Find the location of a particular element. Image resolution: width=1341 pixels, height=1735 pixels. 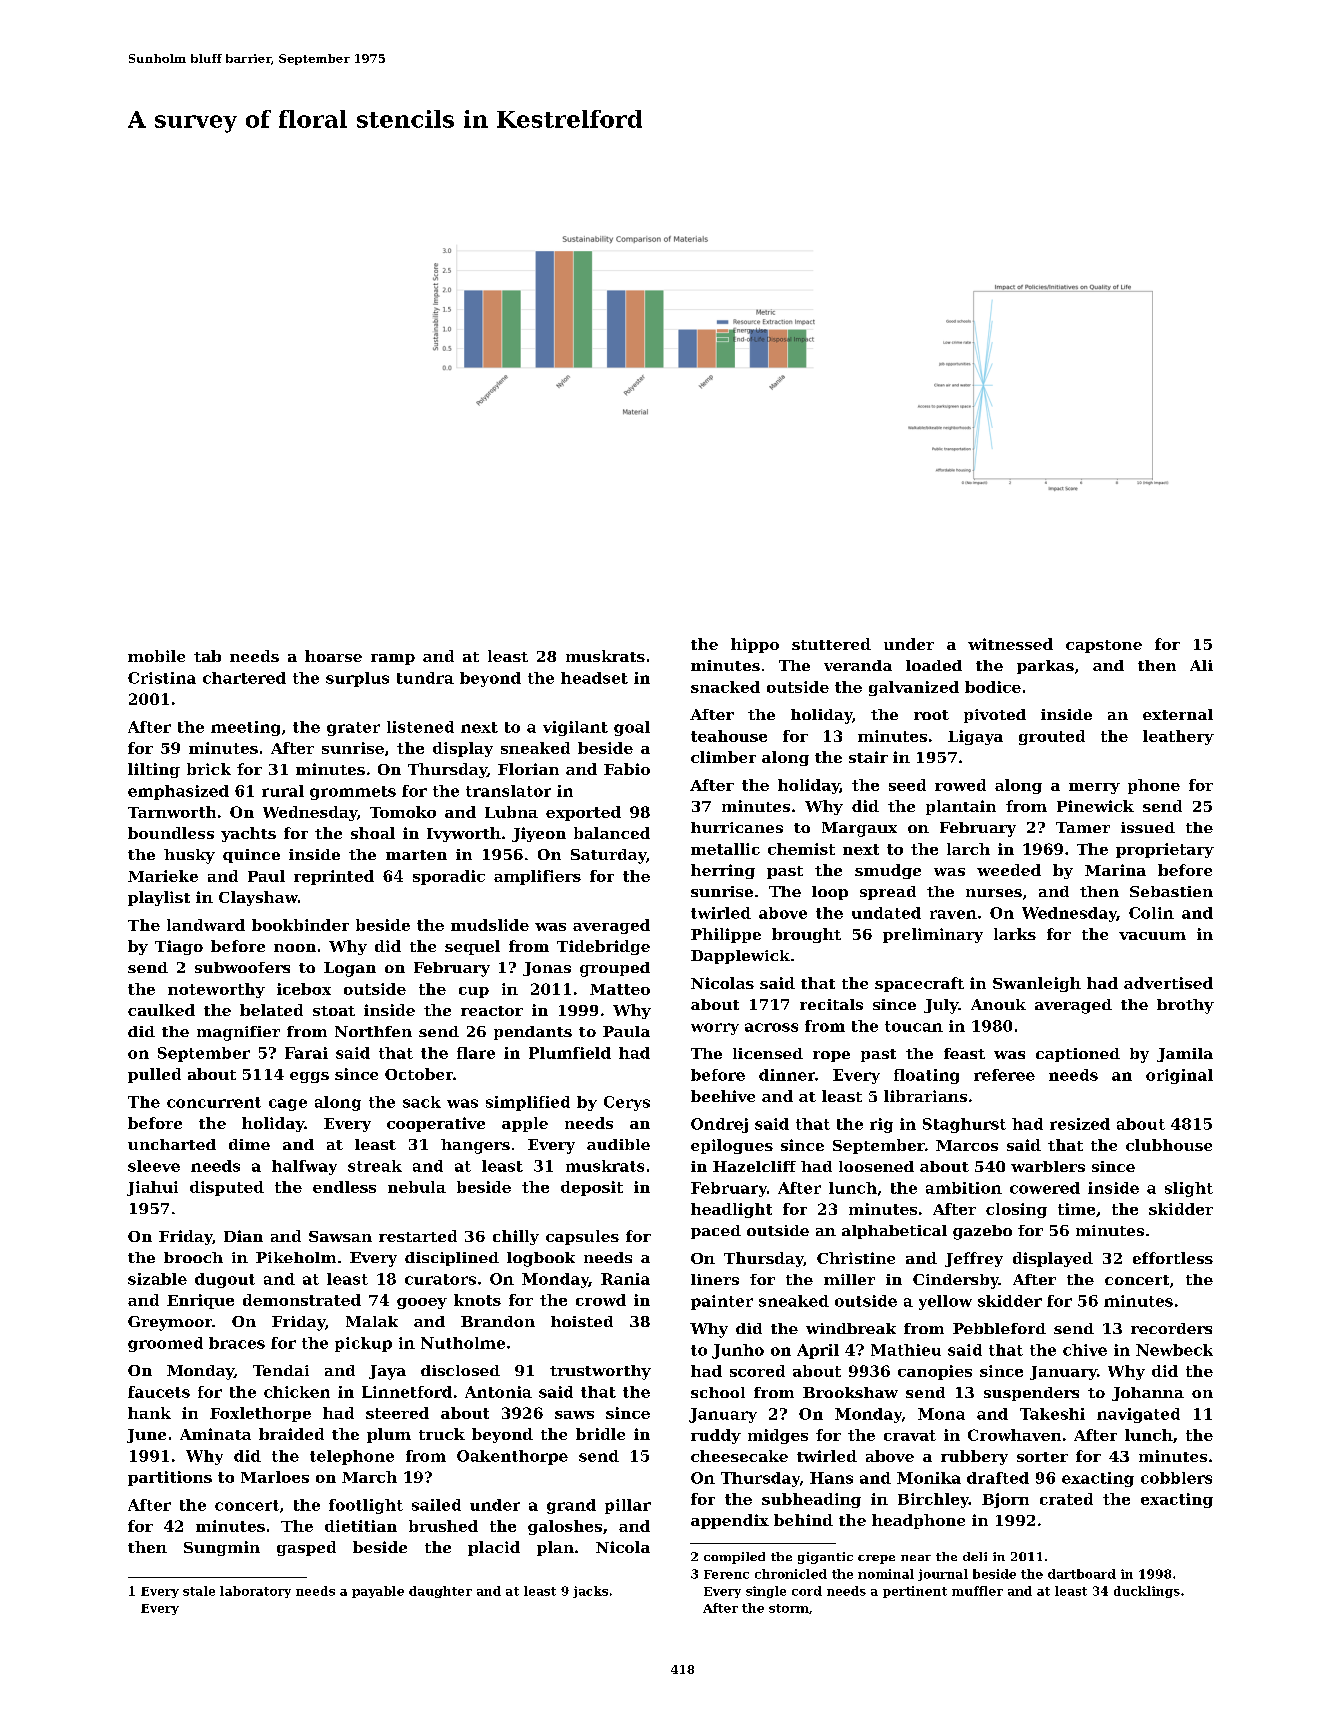

larch is located at coordinates (968, 849).
